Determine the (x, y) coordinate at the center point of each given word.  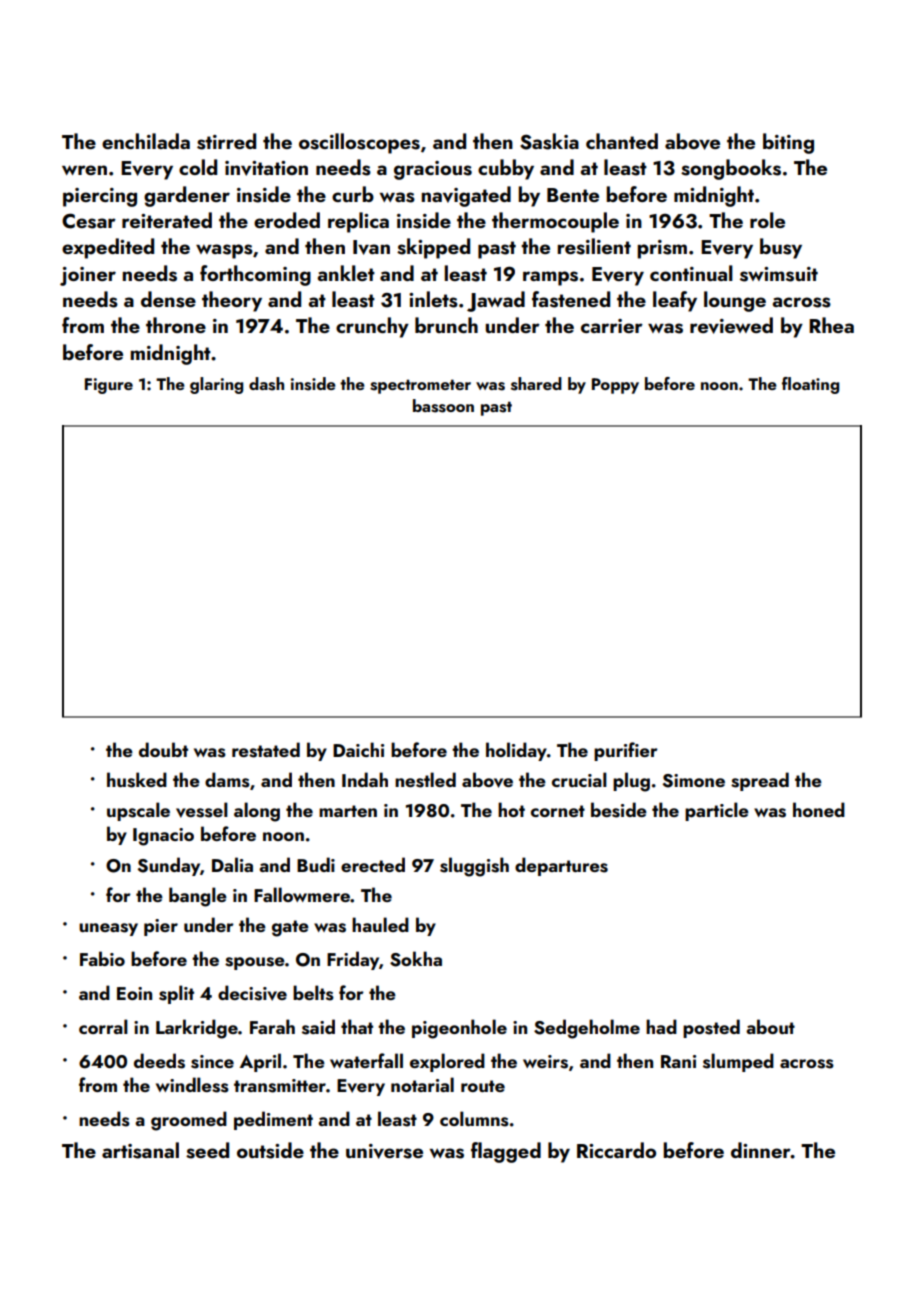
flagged (506, 1152)
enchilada (146, 141)
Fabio (102, 958)
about (770, 1026)
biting (788, 143)
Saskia (549, 141)
